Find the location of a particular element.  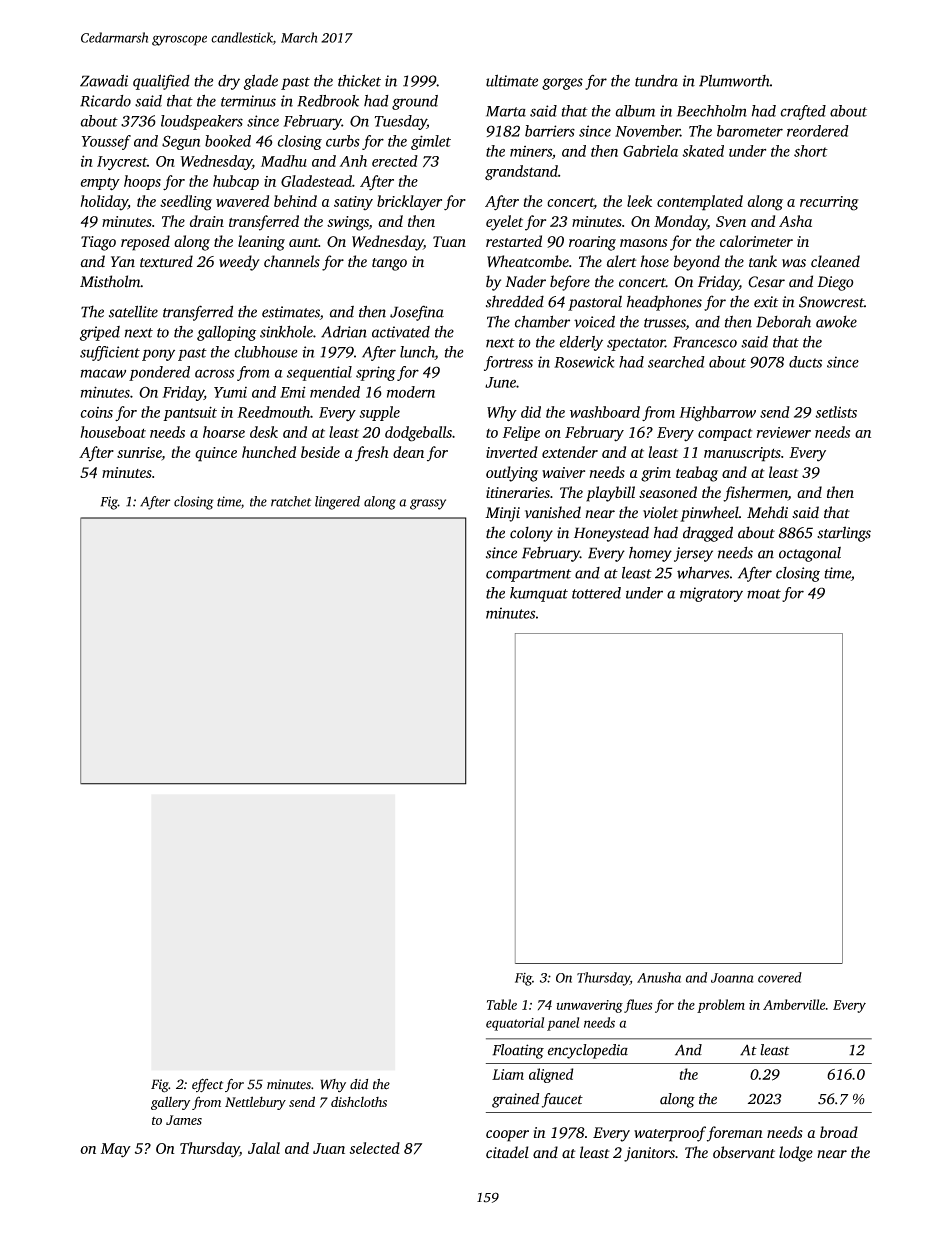

hoops is located at coordinates (142, 182).
